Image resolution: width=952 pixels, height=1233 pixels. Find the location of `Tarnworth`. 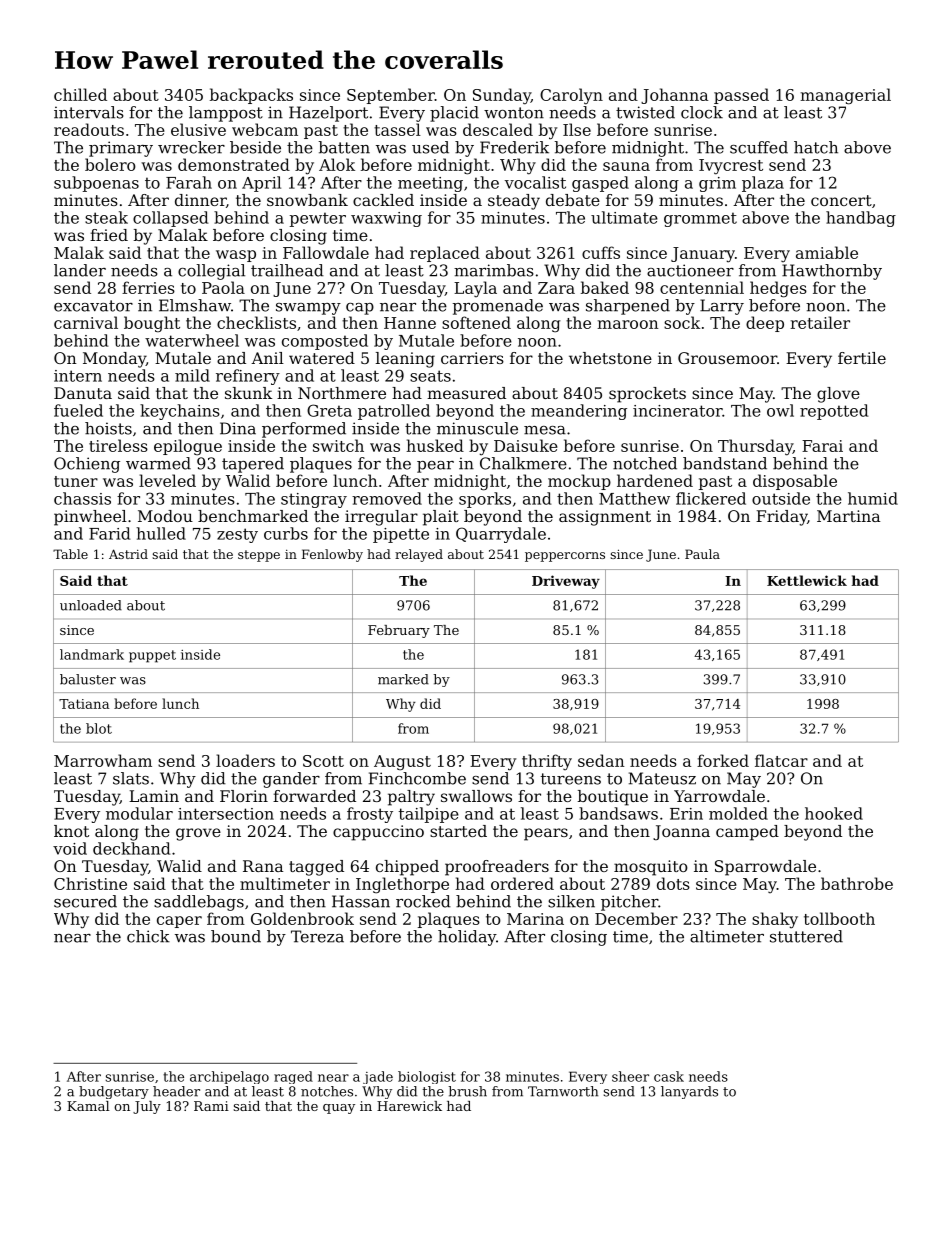

Tarnworth is located at coordinates (563, 1091).
